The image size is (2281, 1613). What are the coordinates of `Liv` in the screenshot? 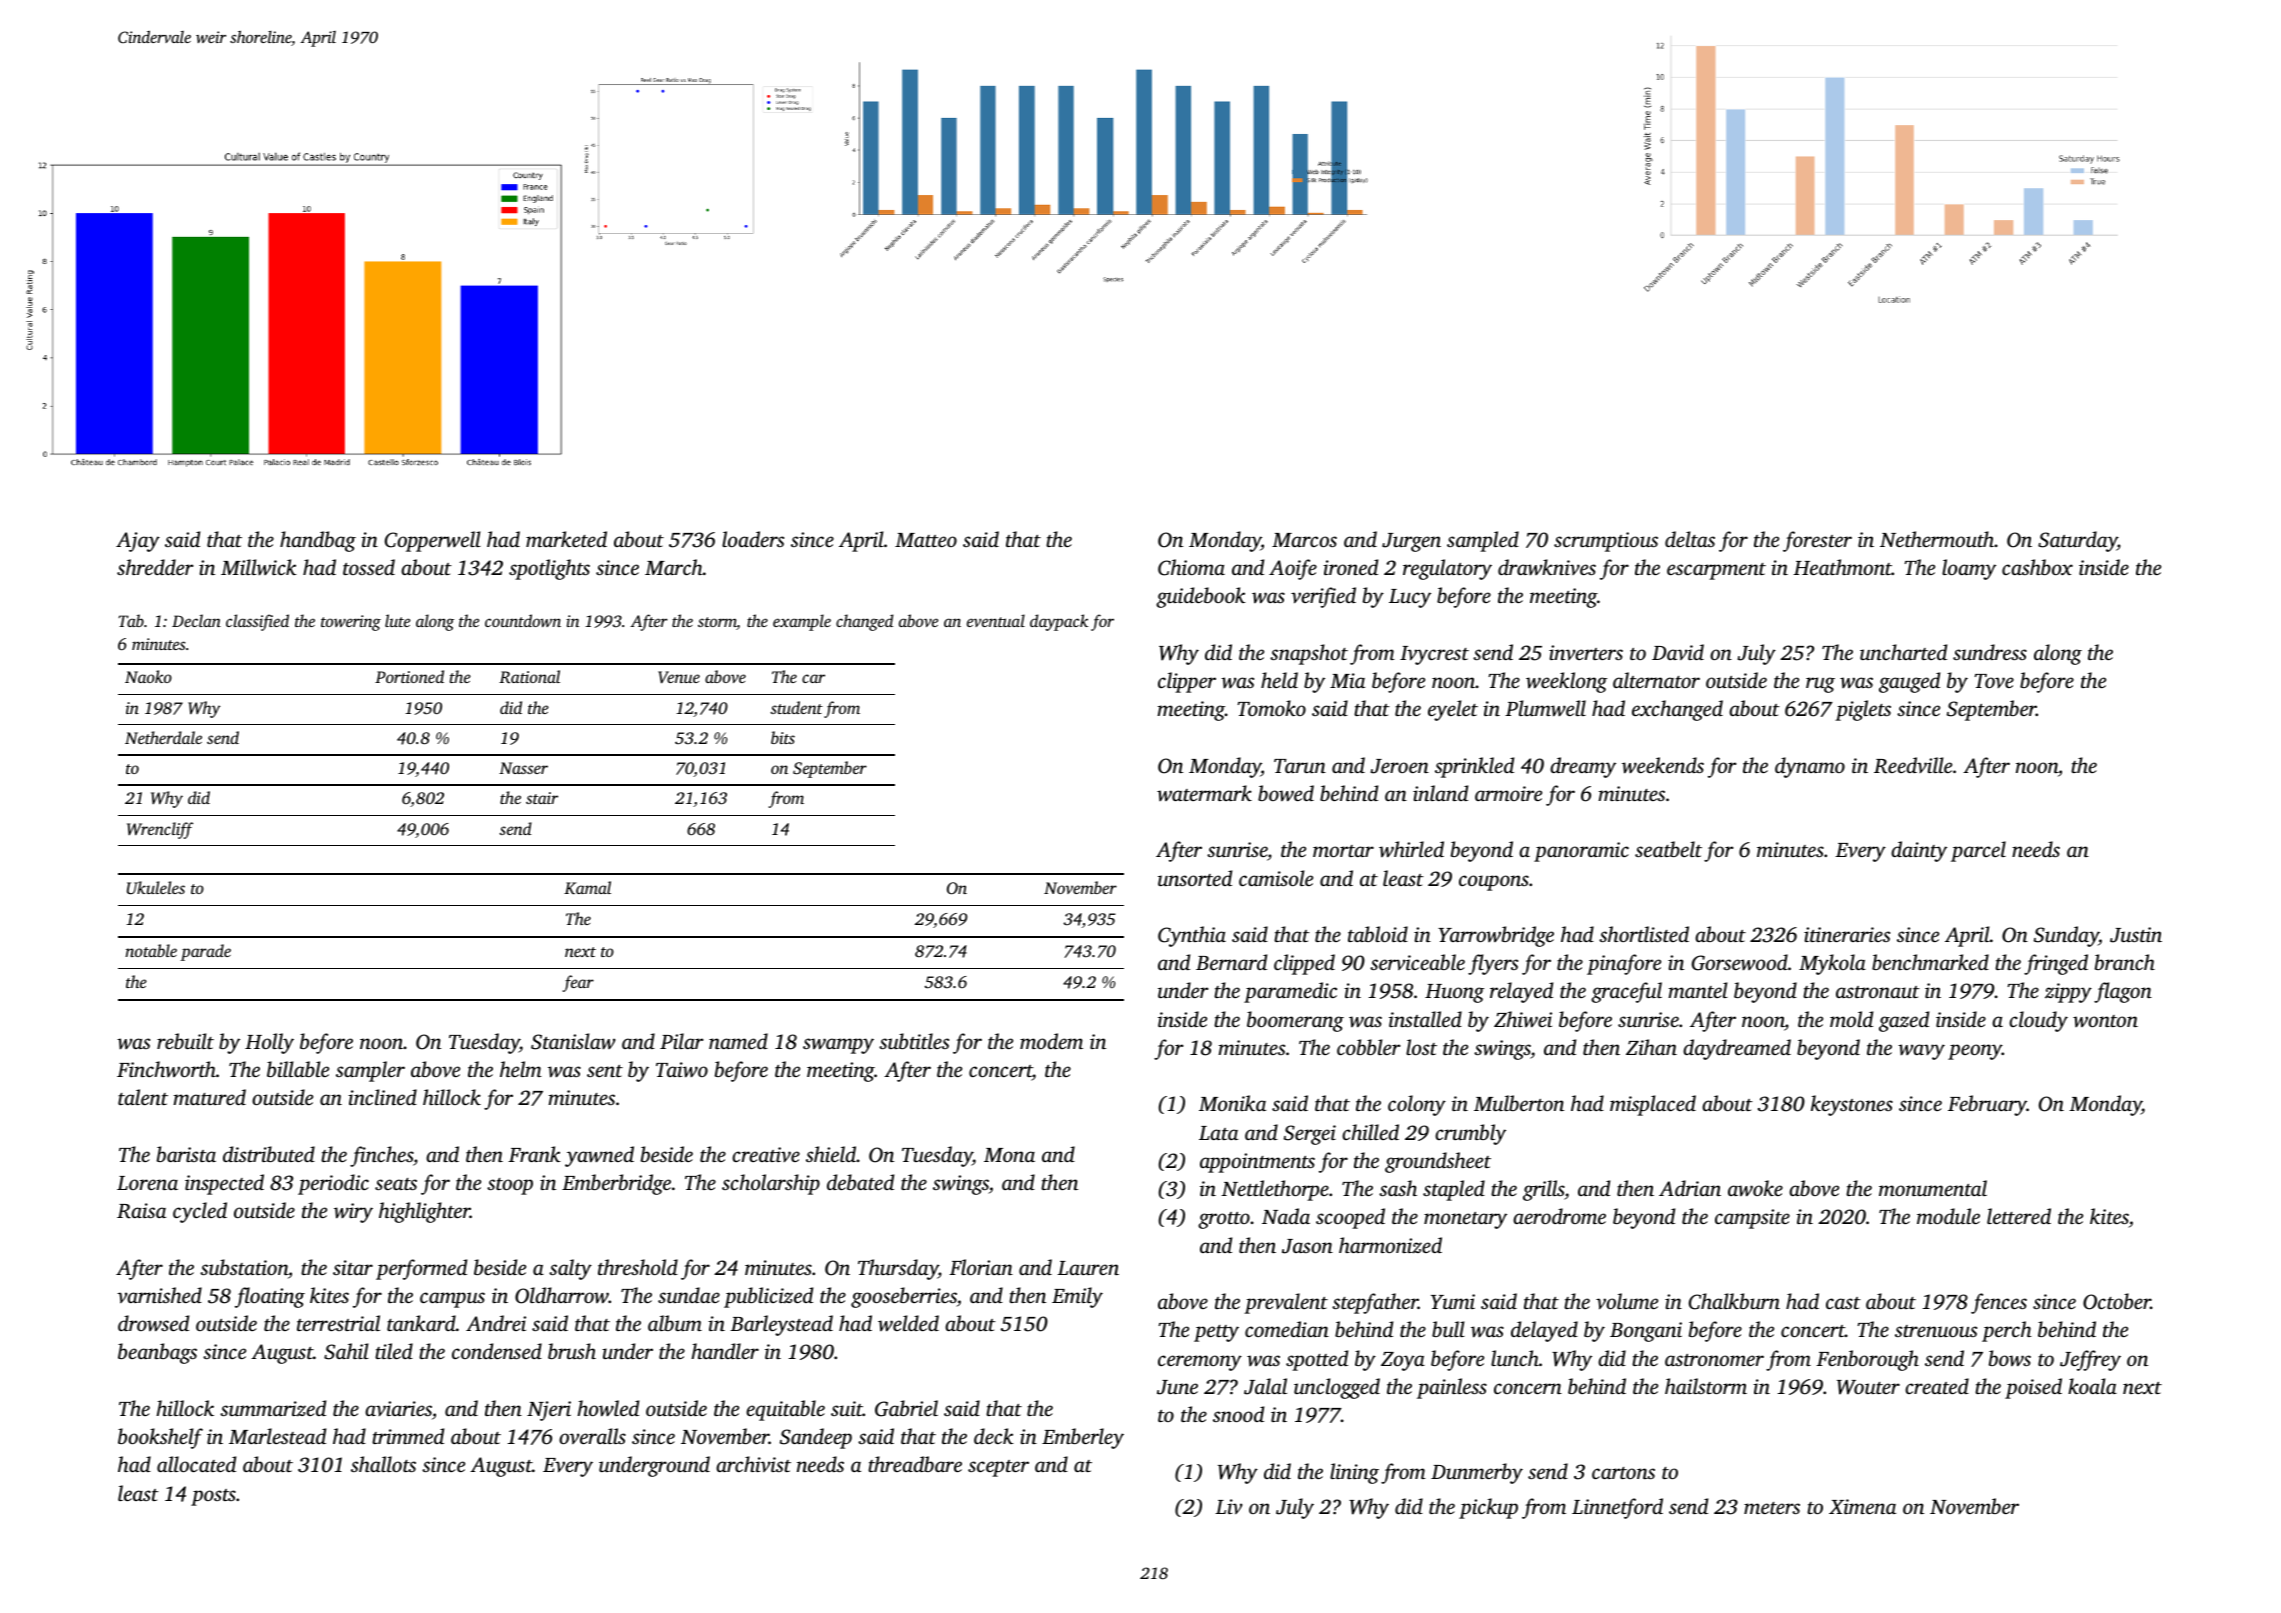 It's located at (1228, 1506).
